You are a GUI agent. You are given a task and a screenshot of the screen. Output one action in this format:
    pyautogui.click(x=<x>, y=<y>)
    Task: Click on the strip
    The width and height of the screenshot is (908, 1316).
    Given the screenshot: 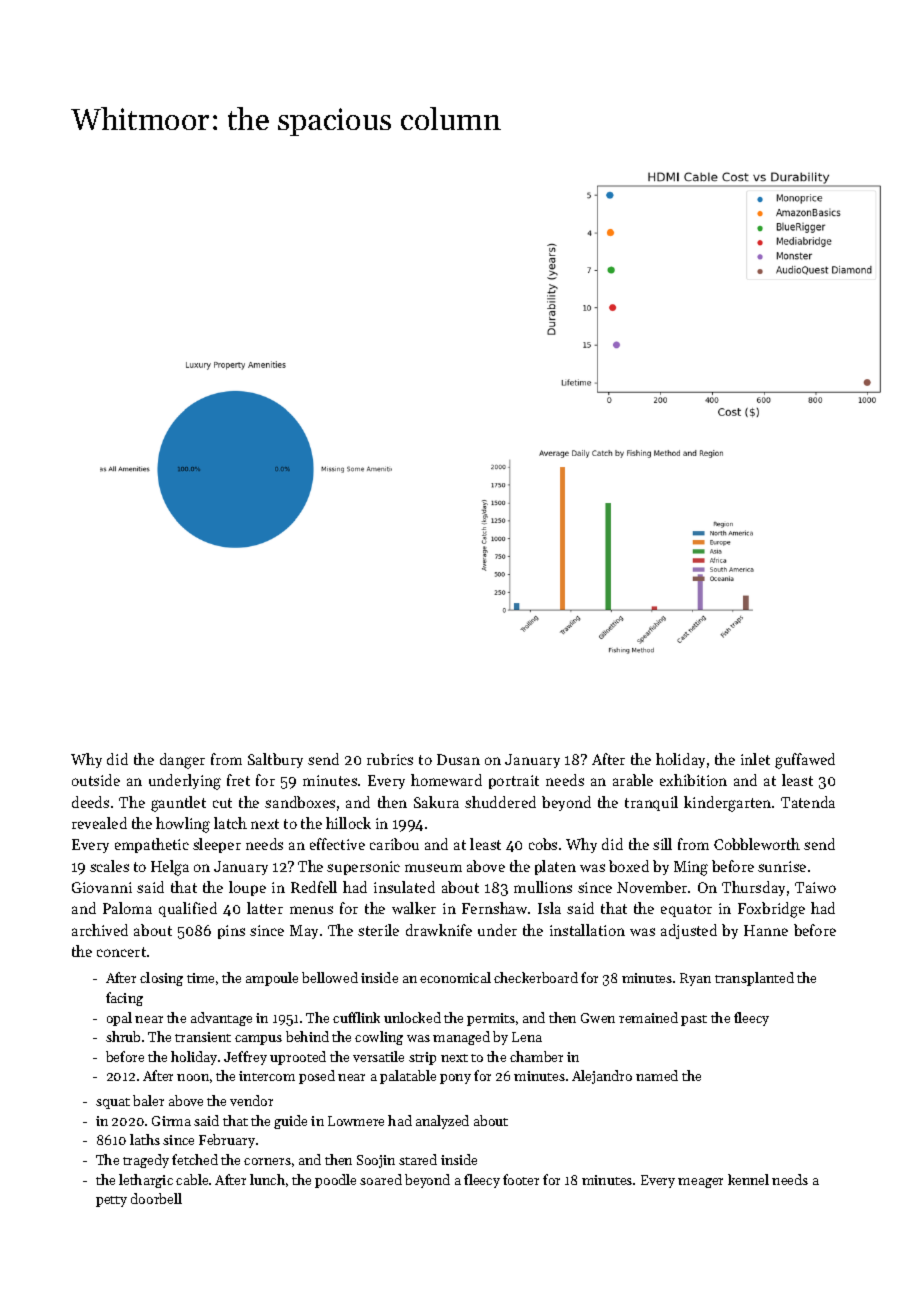 What is the action you would take?
    pyautogui.click(x=422, y=1058)
